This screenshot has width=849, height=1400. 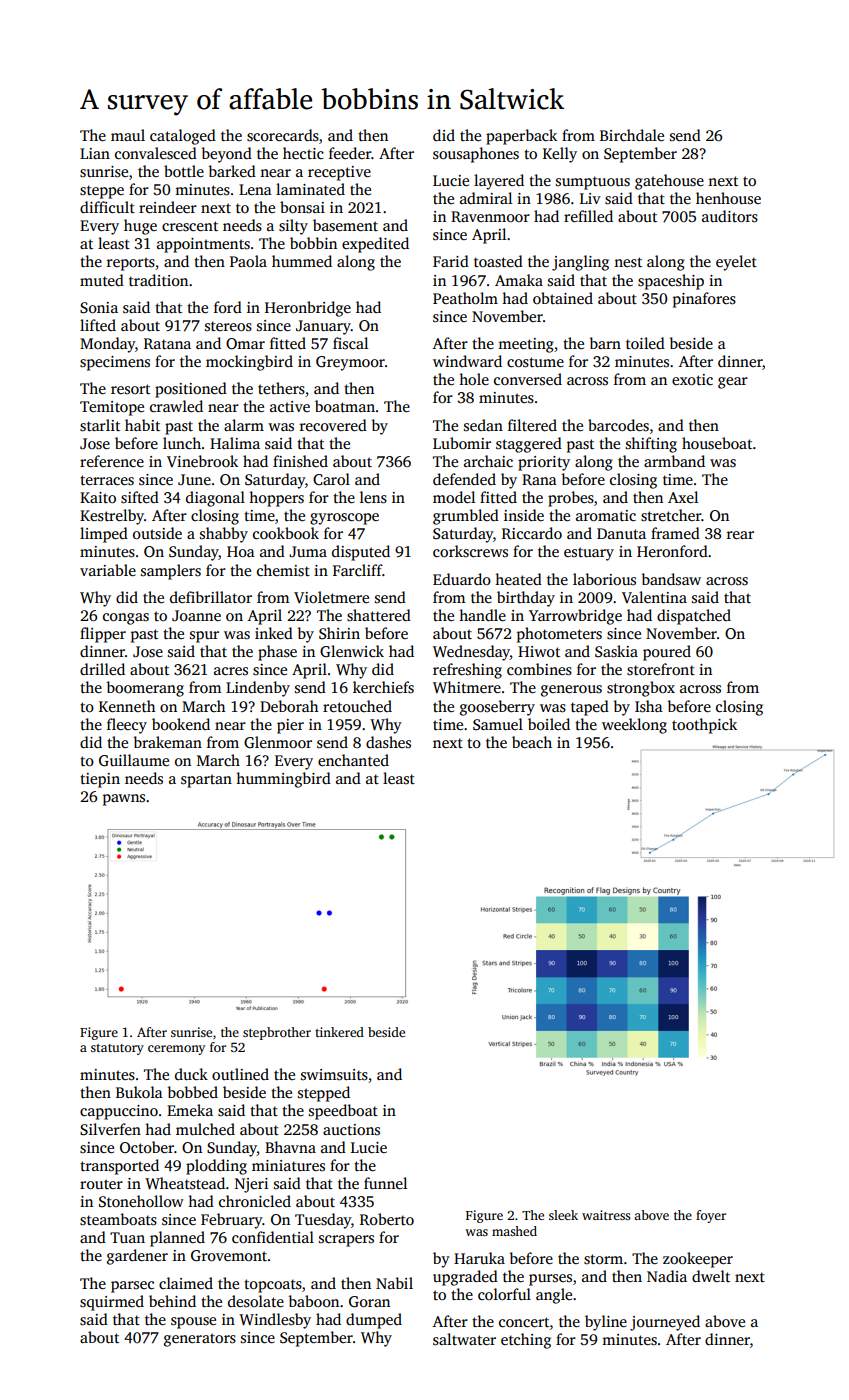 What do you see at coordinates (375, 245) in the screenshot?
I see `expedited` at bounding box center [375, 245].
